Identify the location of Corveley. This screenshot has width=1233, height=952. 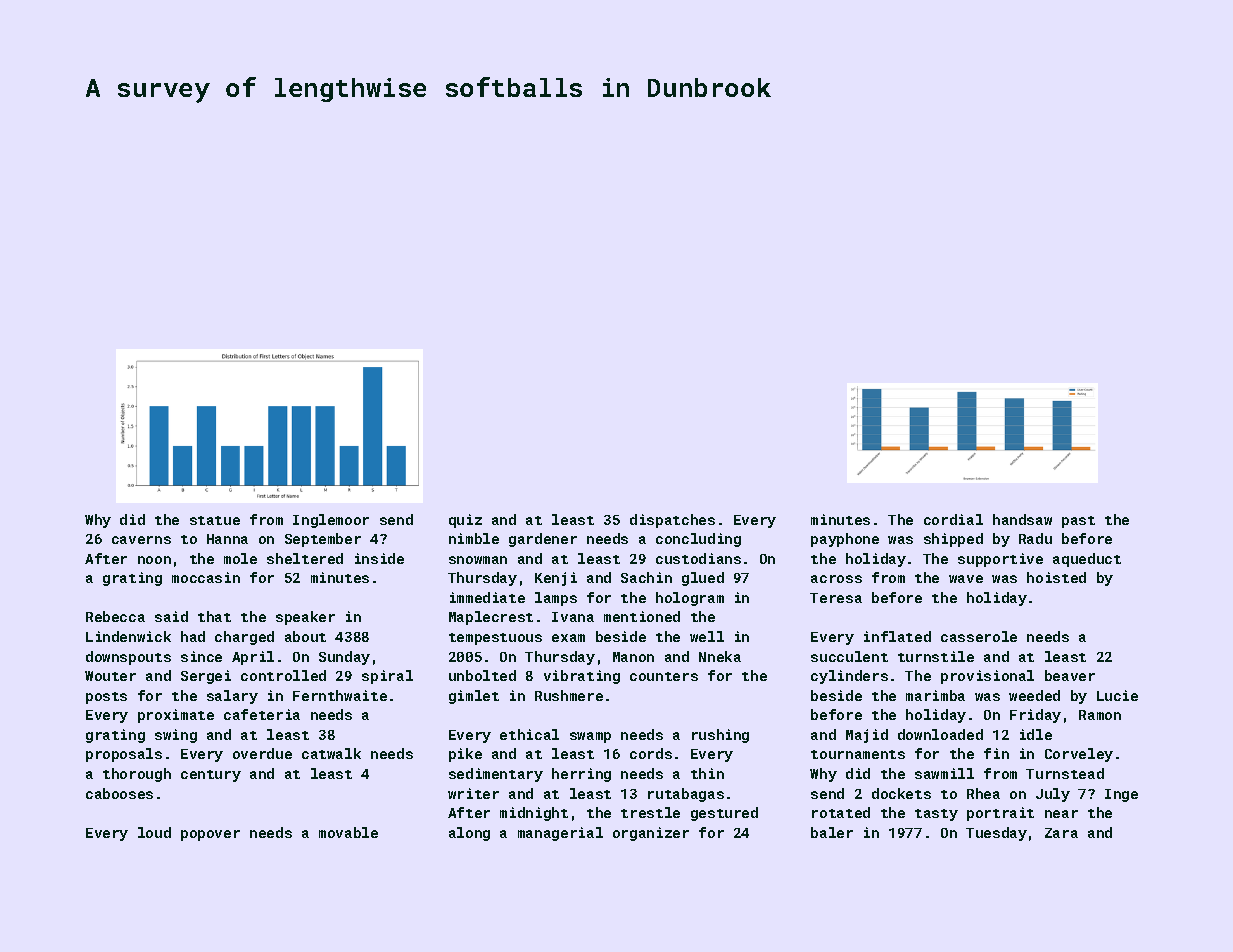
(1079, 755).
